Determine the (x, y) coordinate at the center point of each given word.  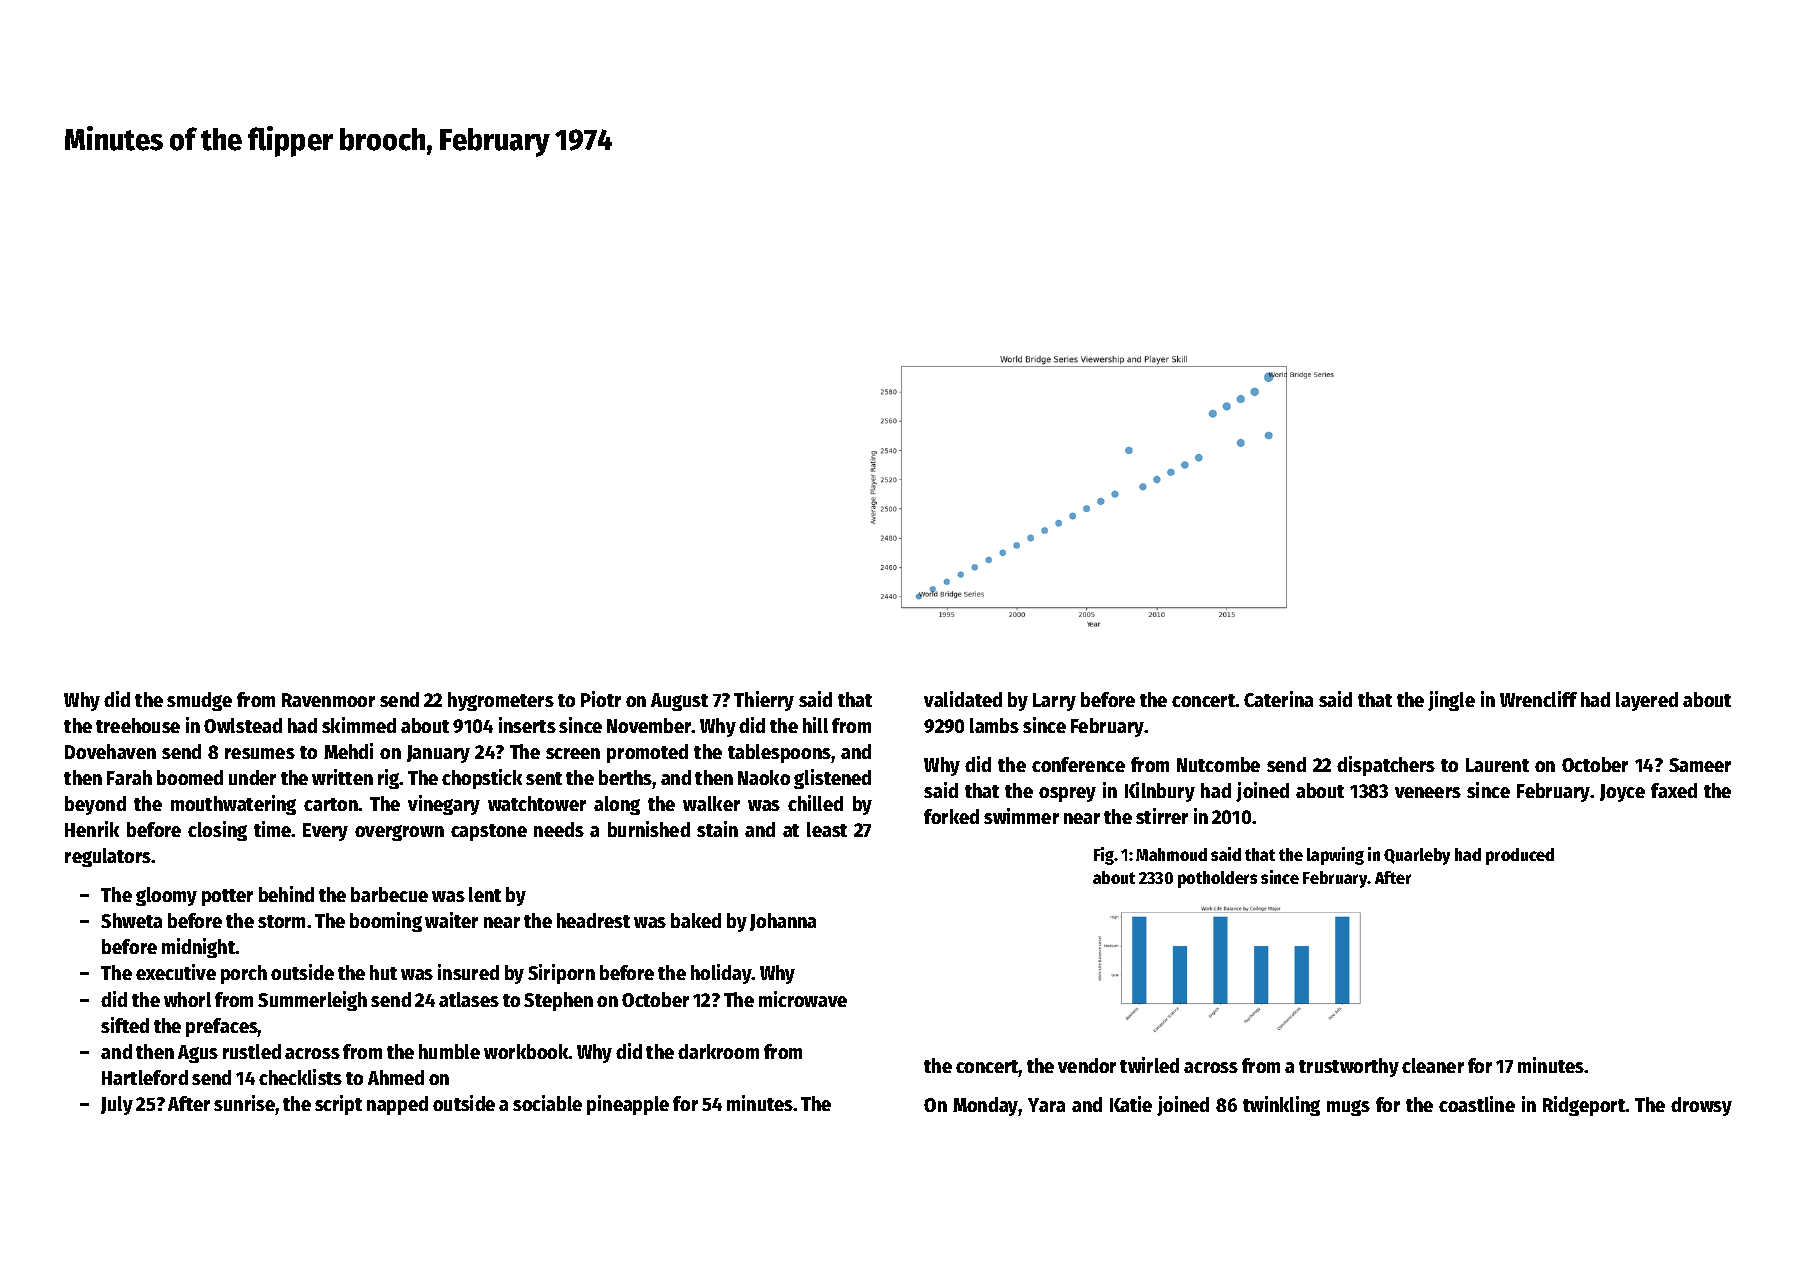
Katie (1131, 1104)
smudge (199, 701)
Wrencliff (1538, 699)
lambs (994, 725)
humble (449, 1051)
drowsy (1701, 1106)
